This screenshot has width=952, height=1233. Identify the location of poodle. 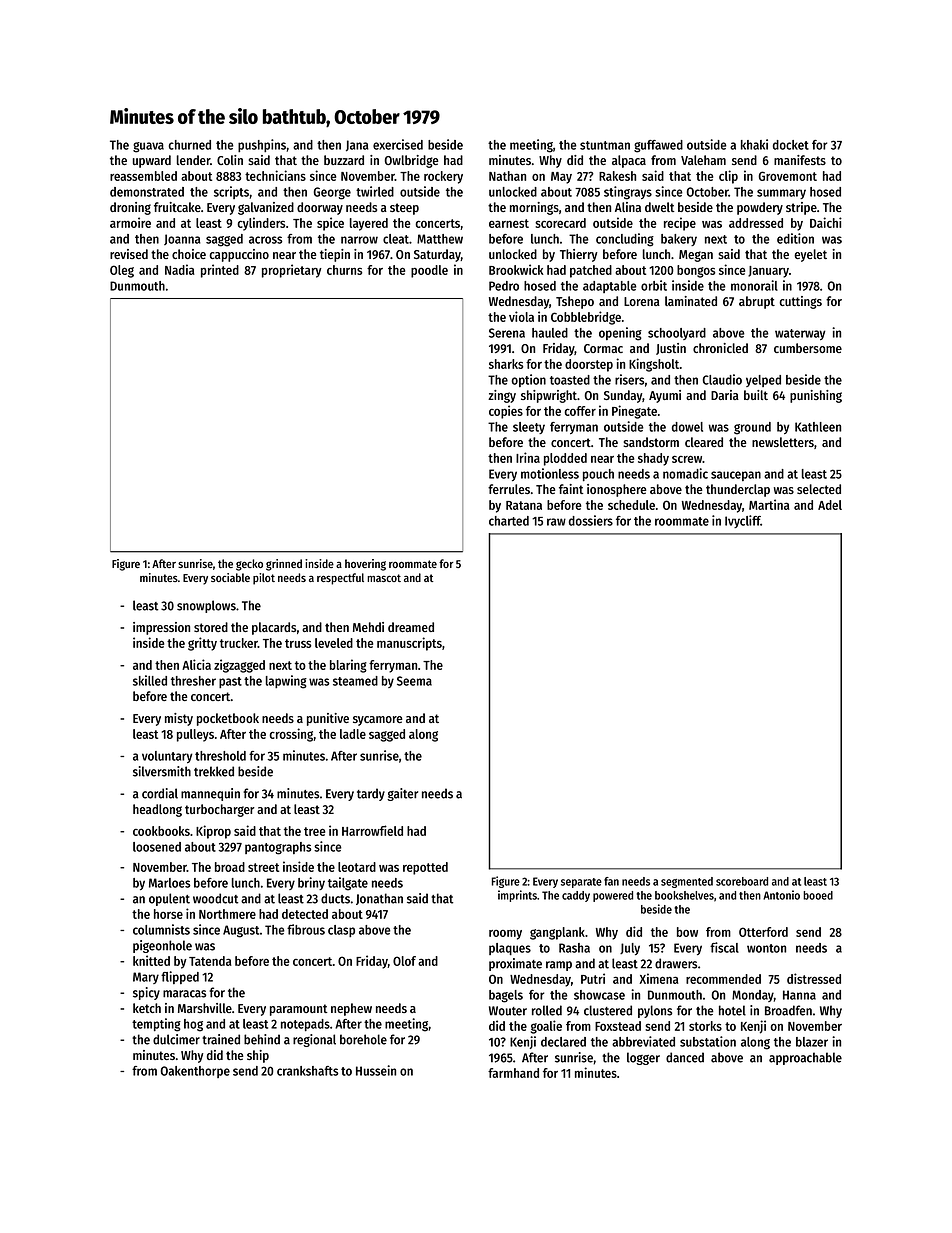
(429, 271).
